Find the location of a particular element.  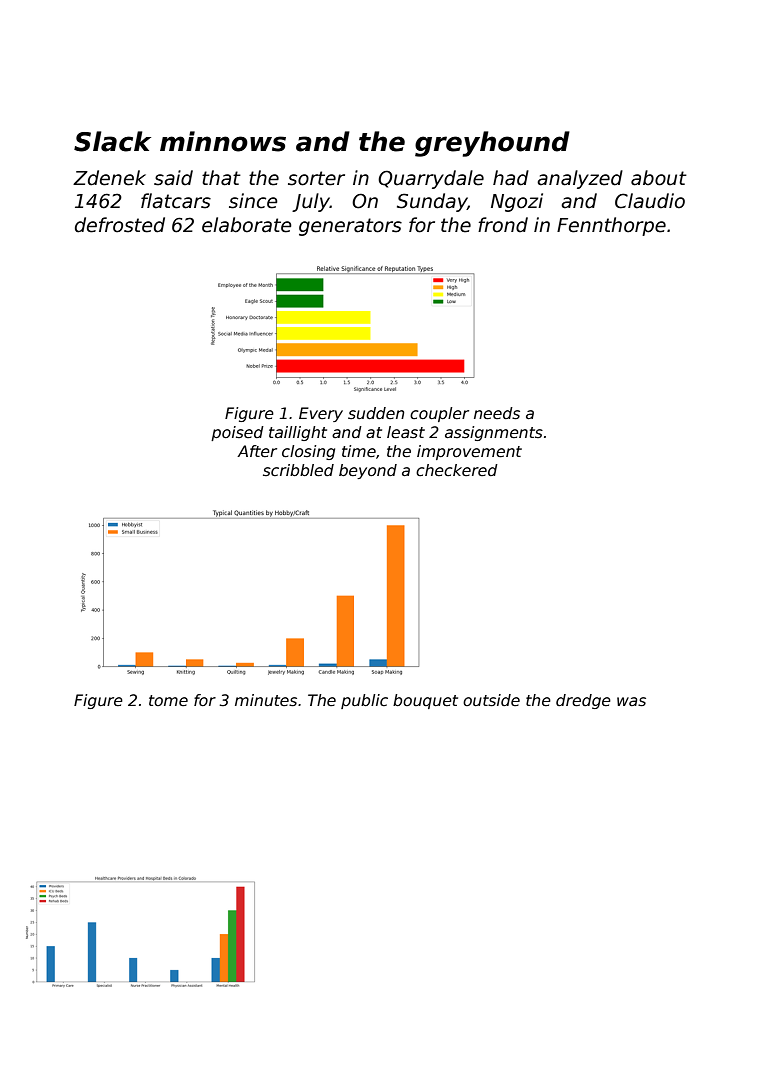

closing is located at coordinates (308, 452).
